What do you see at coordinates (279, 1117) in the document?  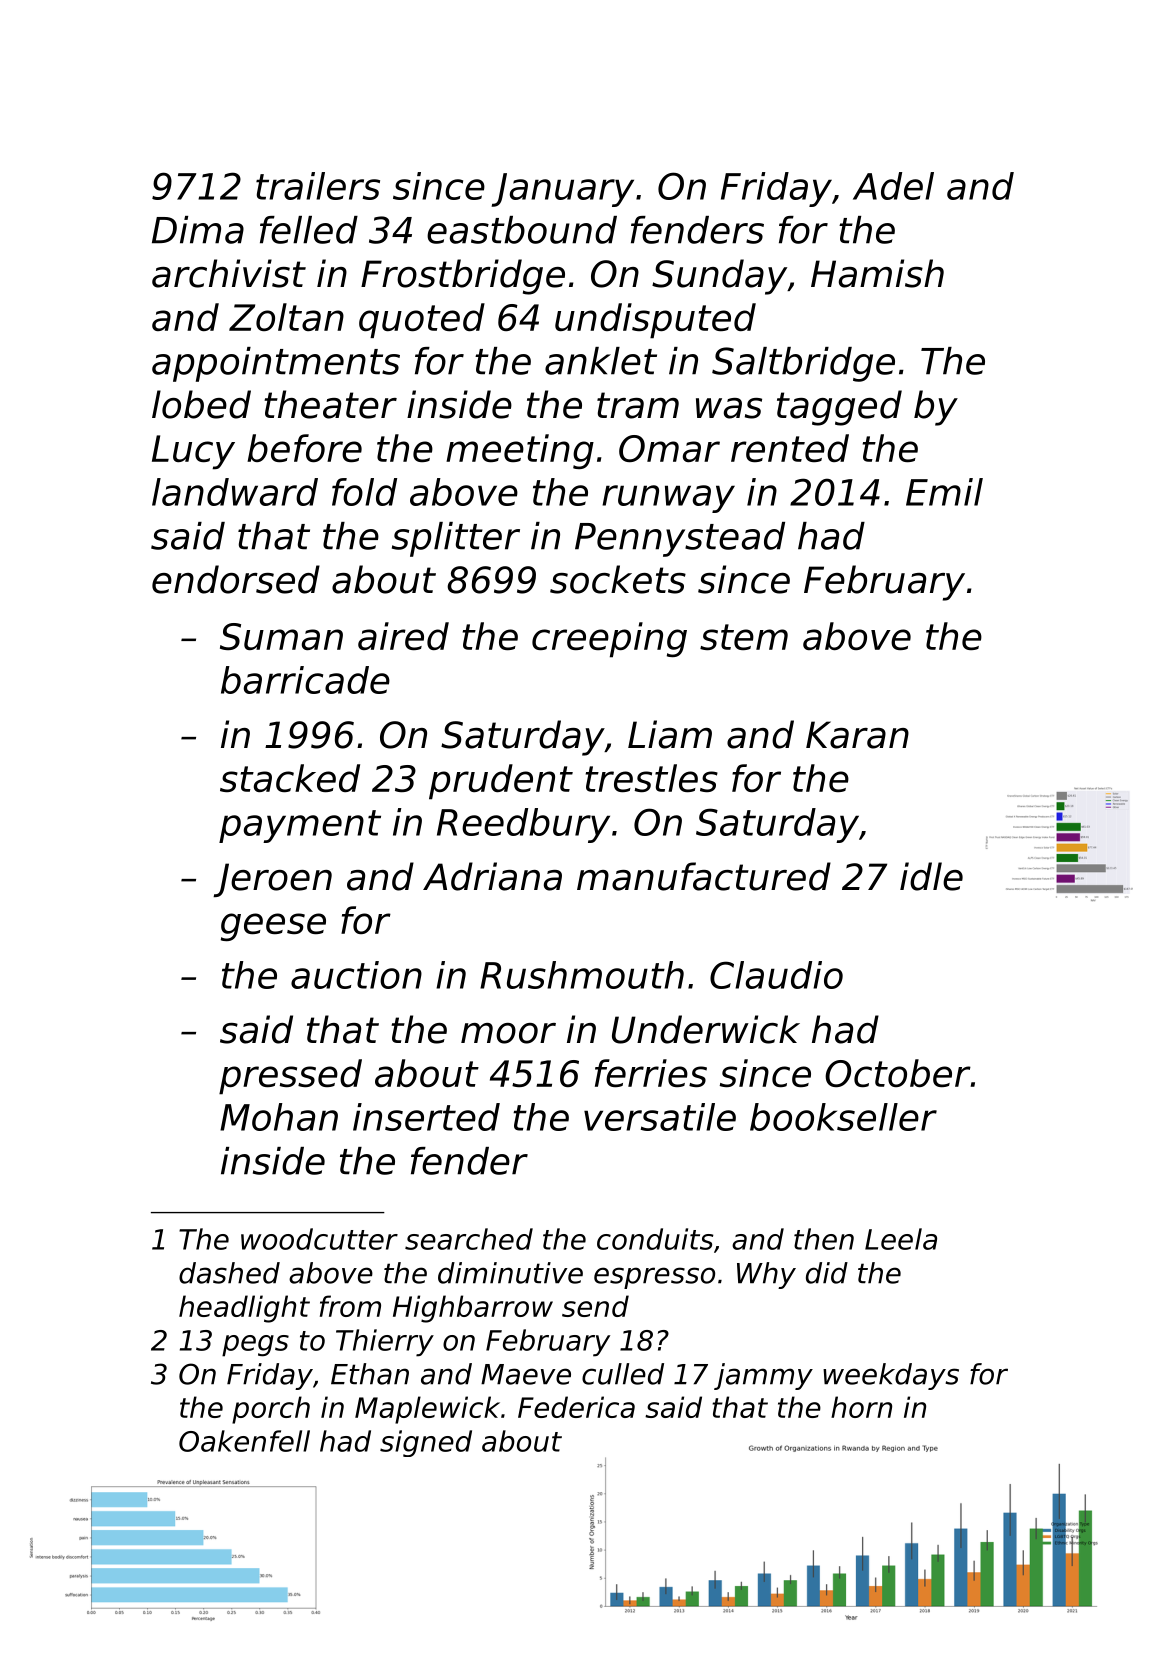 I see `Mohan` at bounding box center [279, 1117].
